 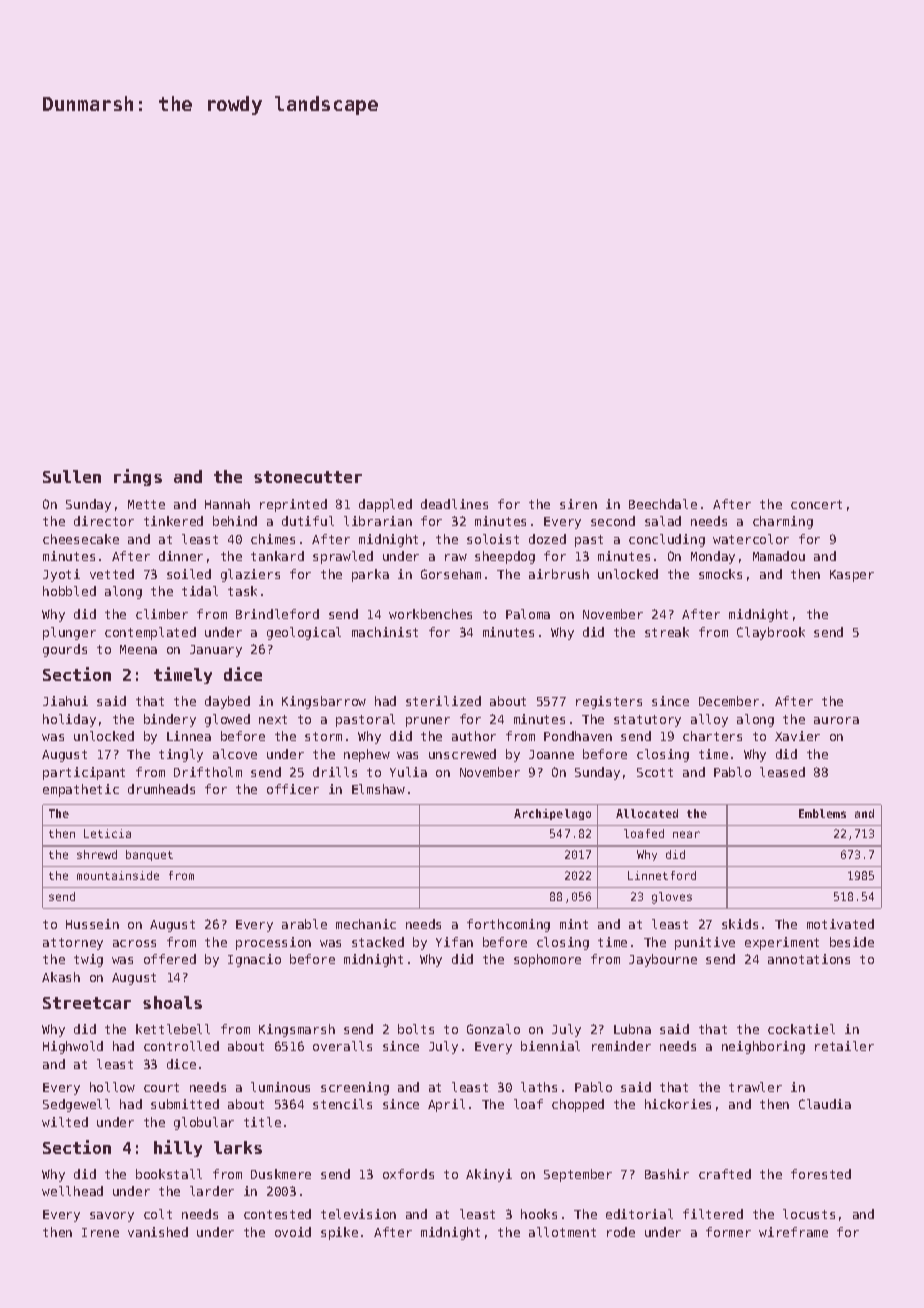 I want to click on Kingsmarsh, so click(x=297, y=1030).
